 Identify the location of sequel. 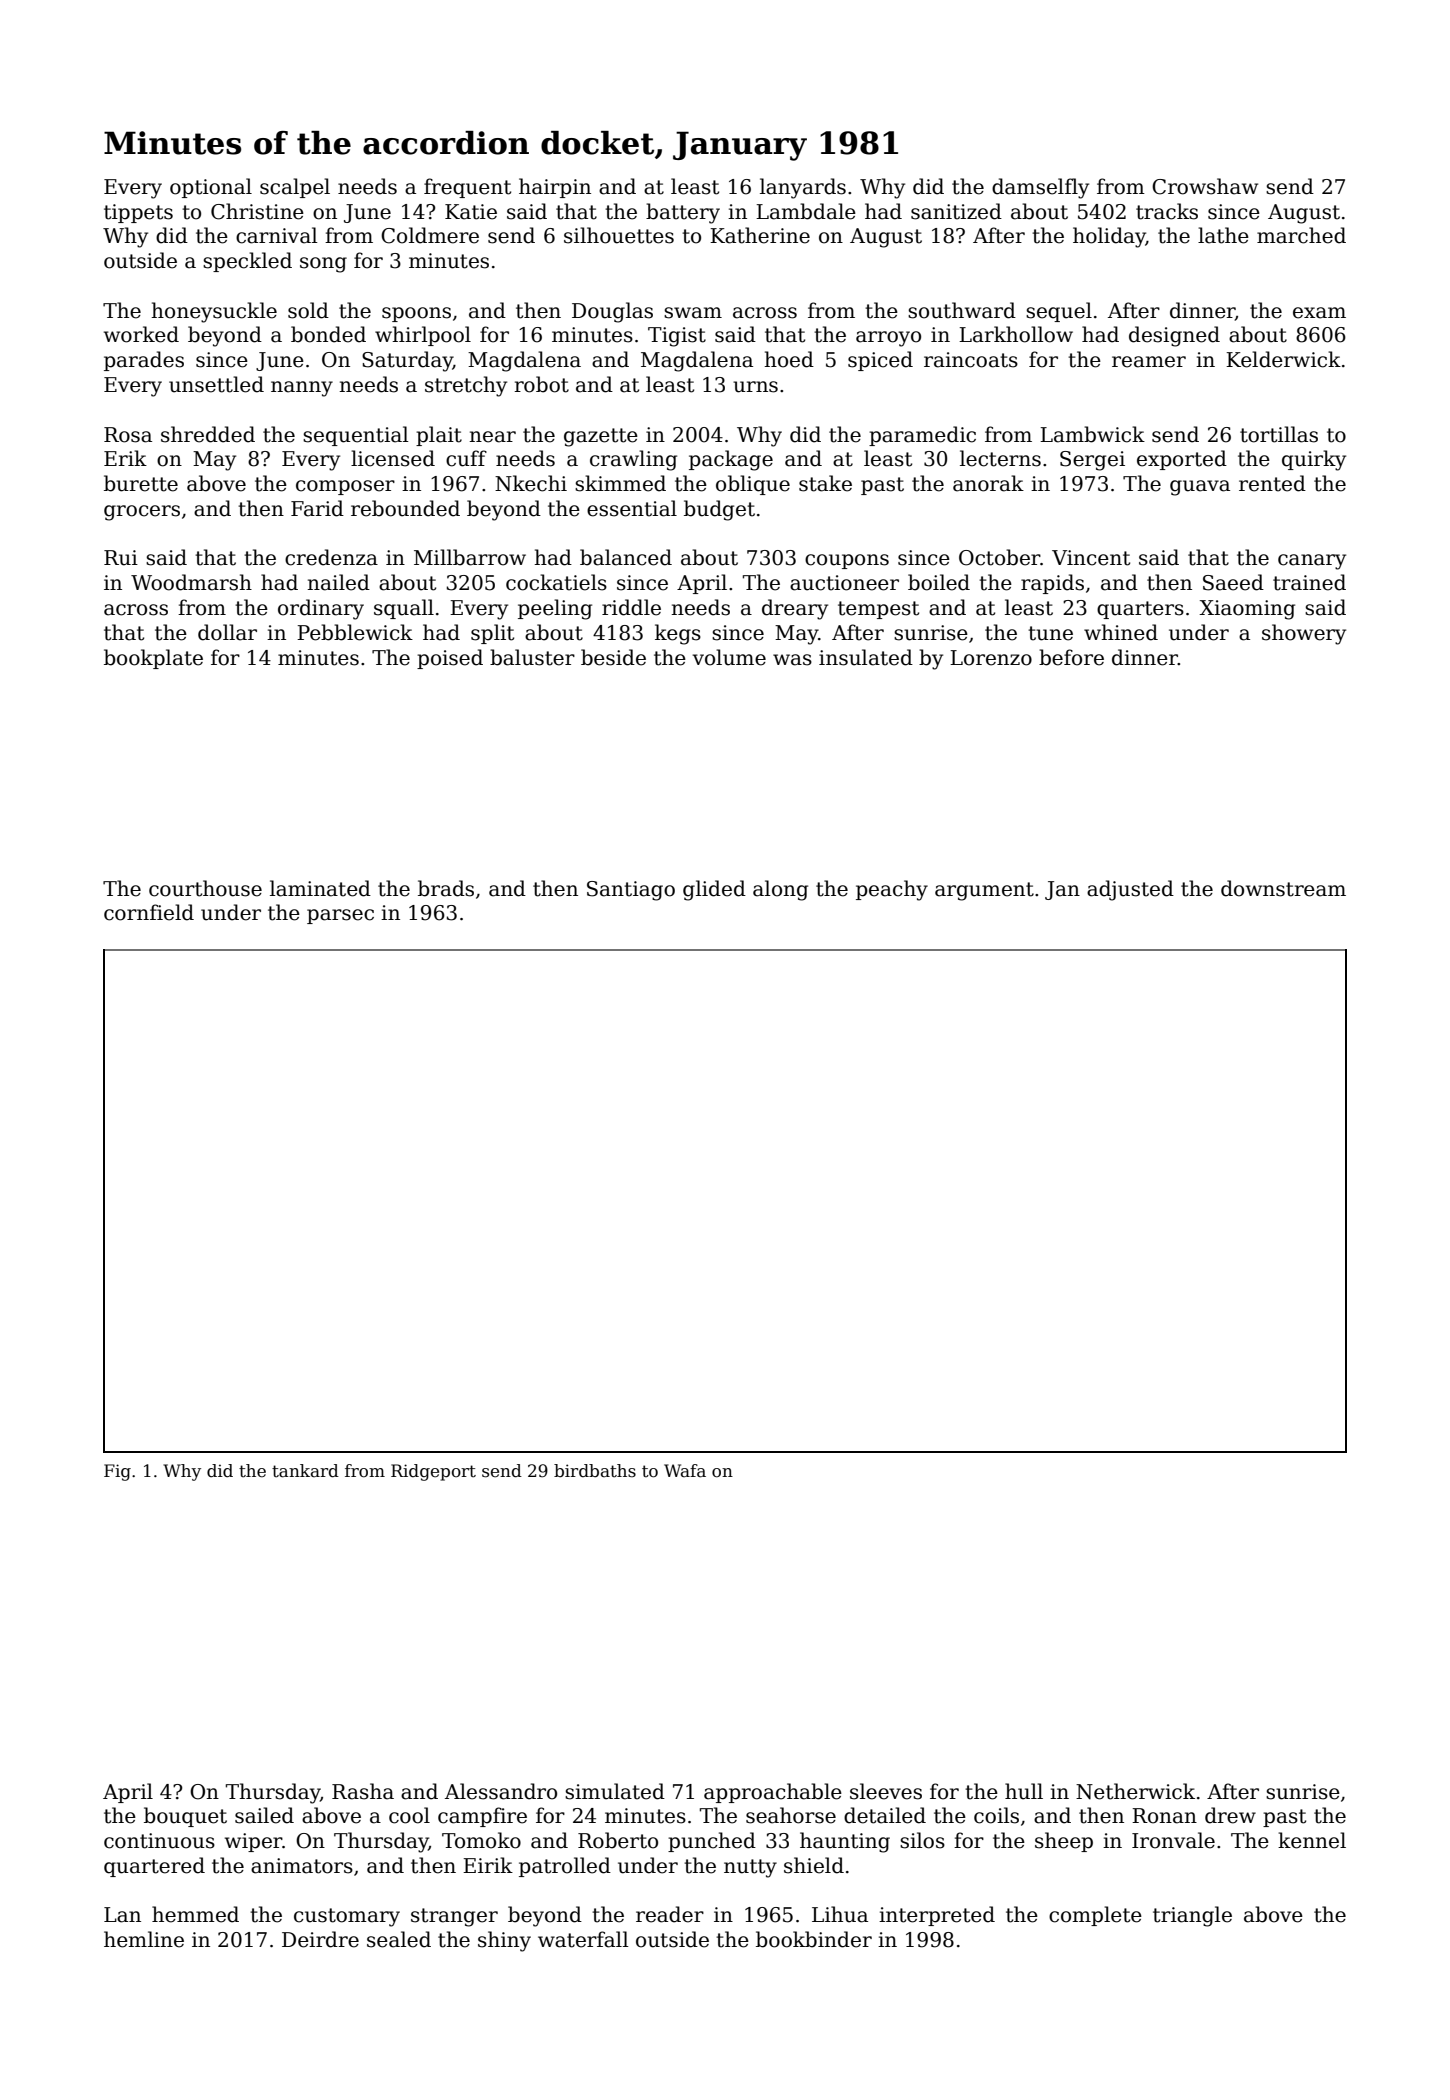
(1059, 312).
